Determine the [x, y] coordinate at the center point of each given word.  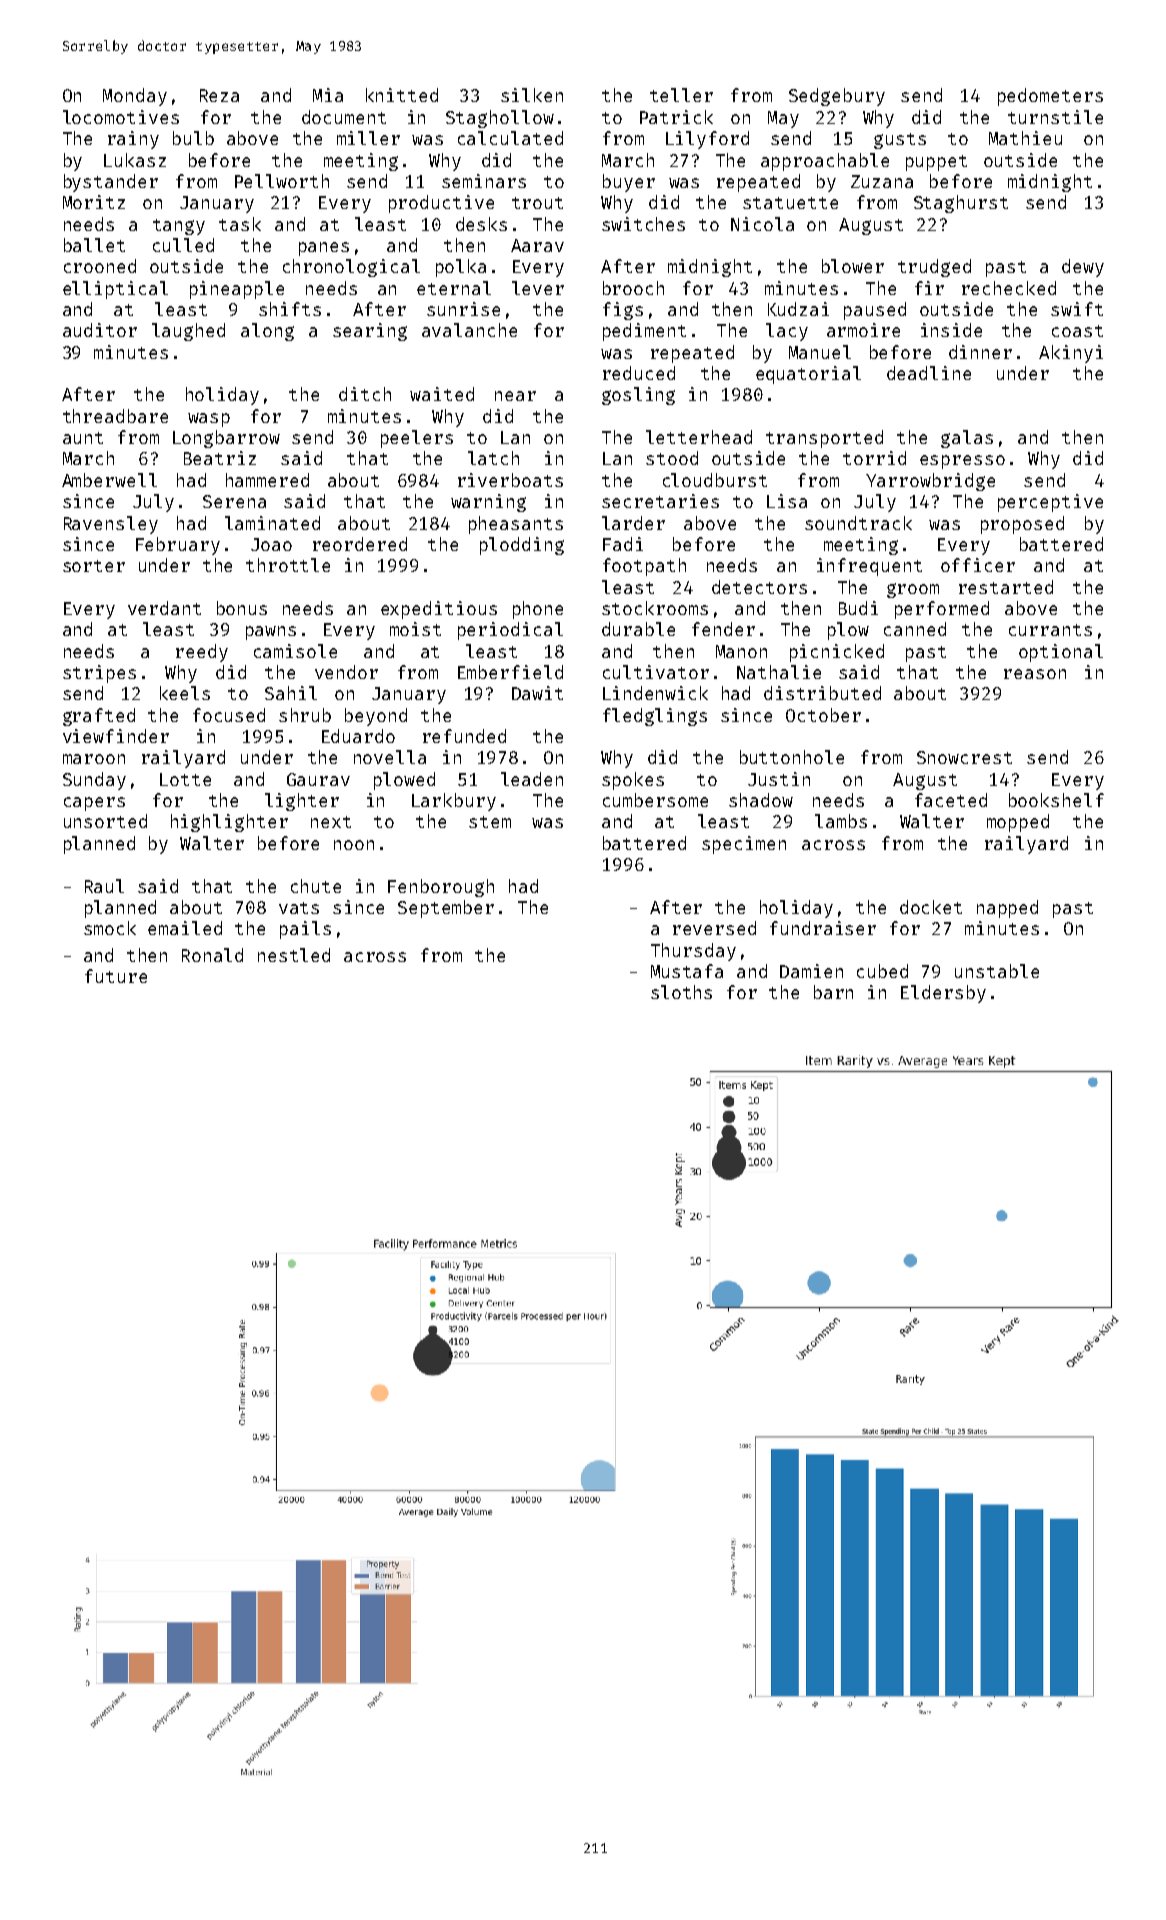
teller [681, 95]
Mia [328, 95]
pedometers [1050, 97]
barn [833, 992]
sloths [681, 992]
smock [110, 928]
